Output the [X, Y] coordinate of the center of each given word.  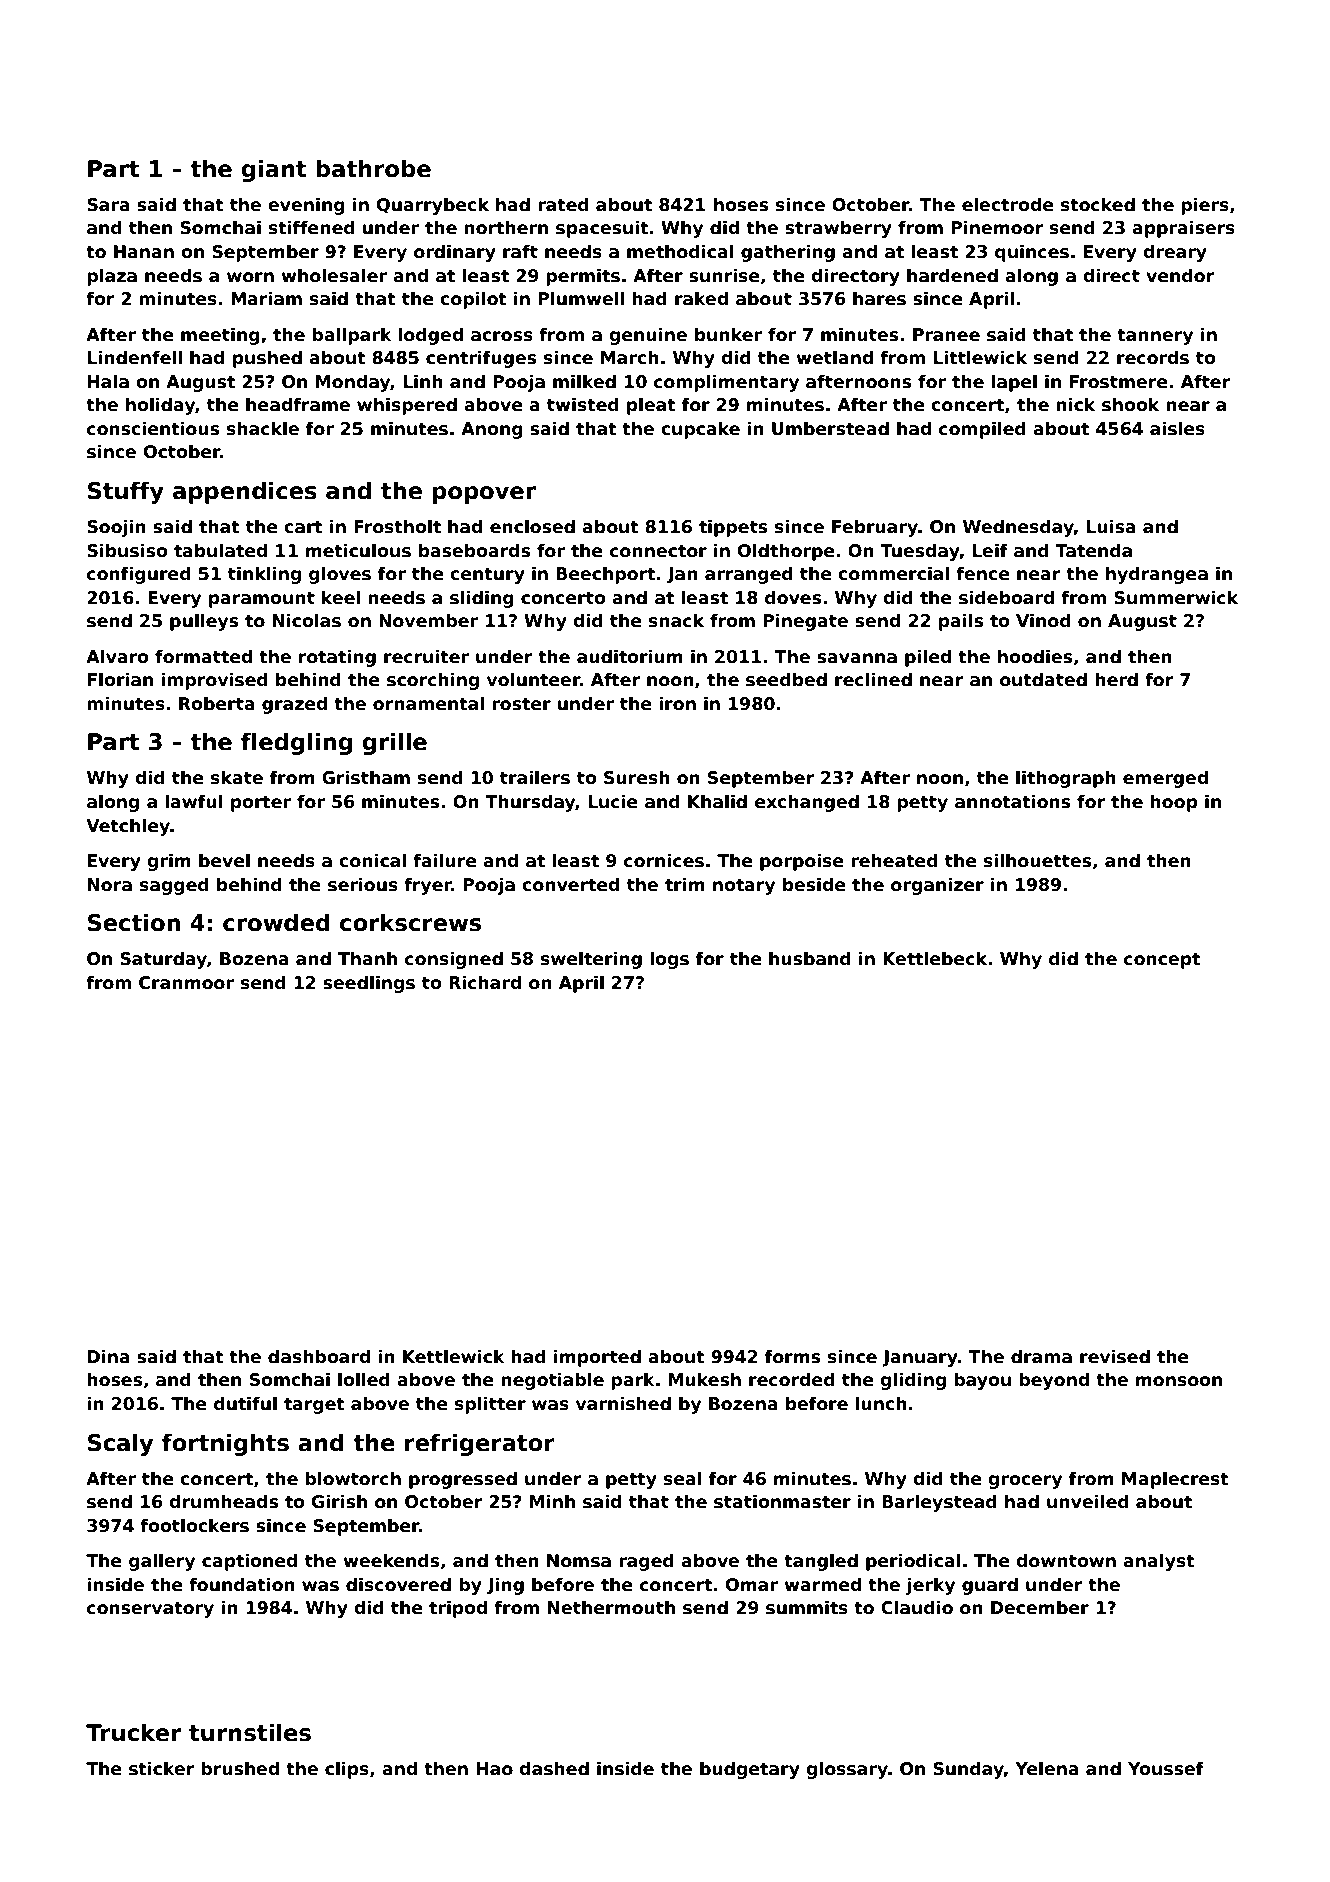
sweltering [591, 960]
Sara [108, 205]
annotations [1012, 801]
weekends [391, 1560]
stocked [1098, 204]
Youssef [1166, 1768]
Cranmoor [186, 983]
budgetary [750, 1770]
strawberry [838, 229]
